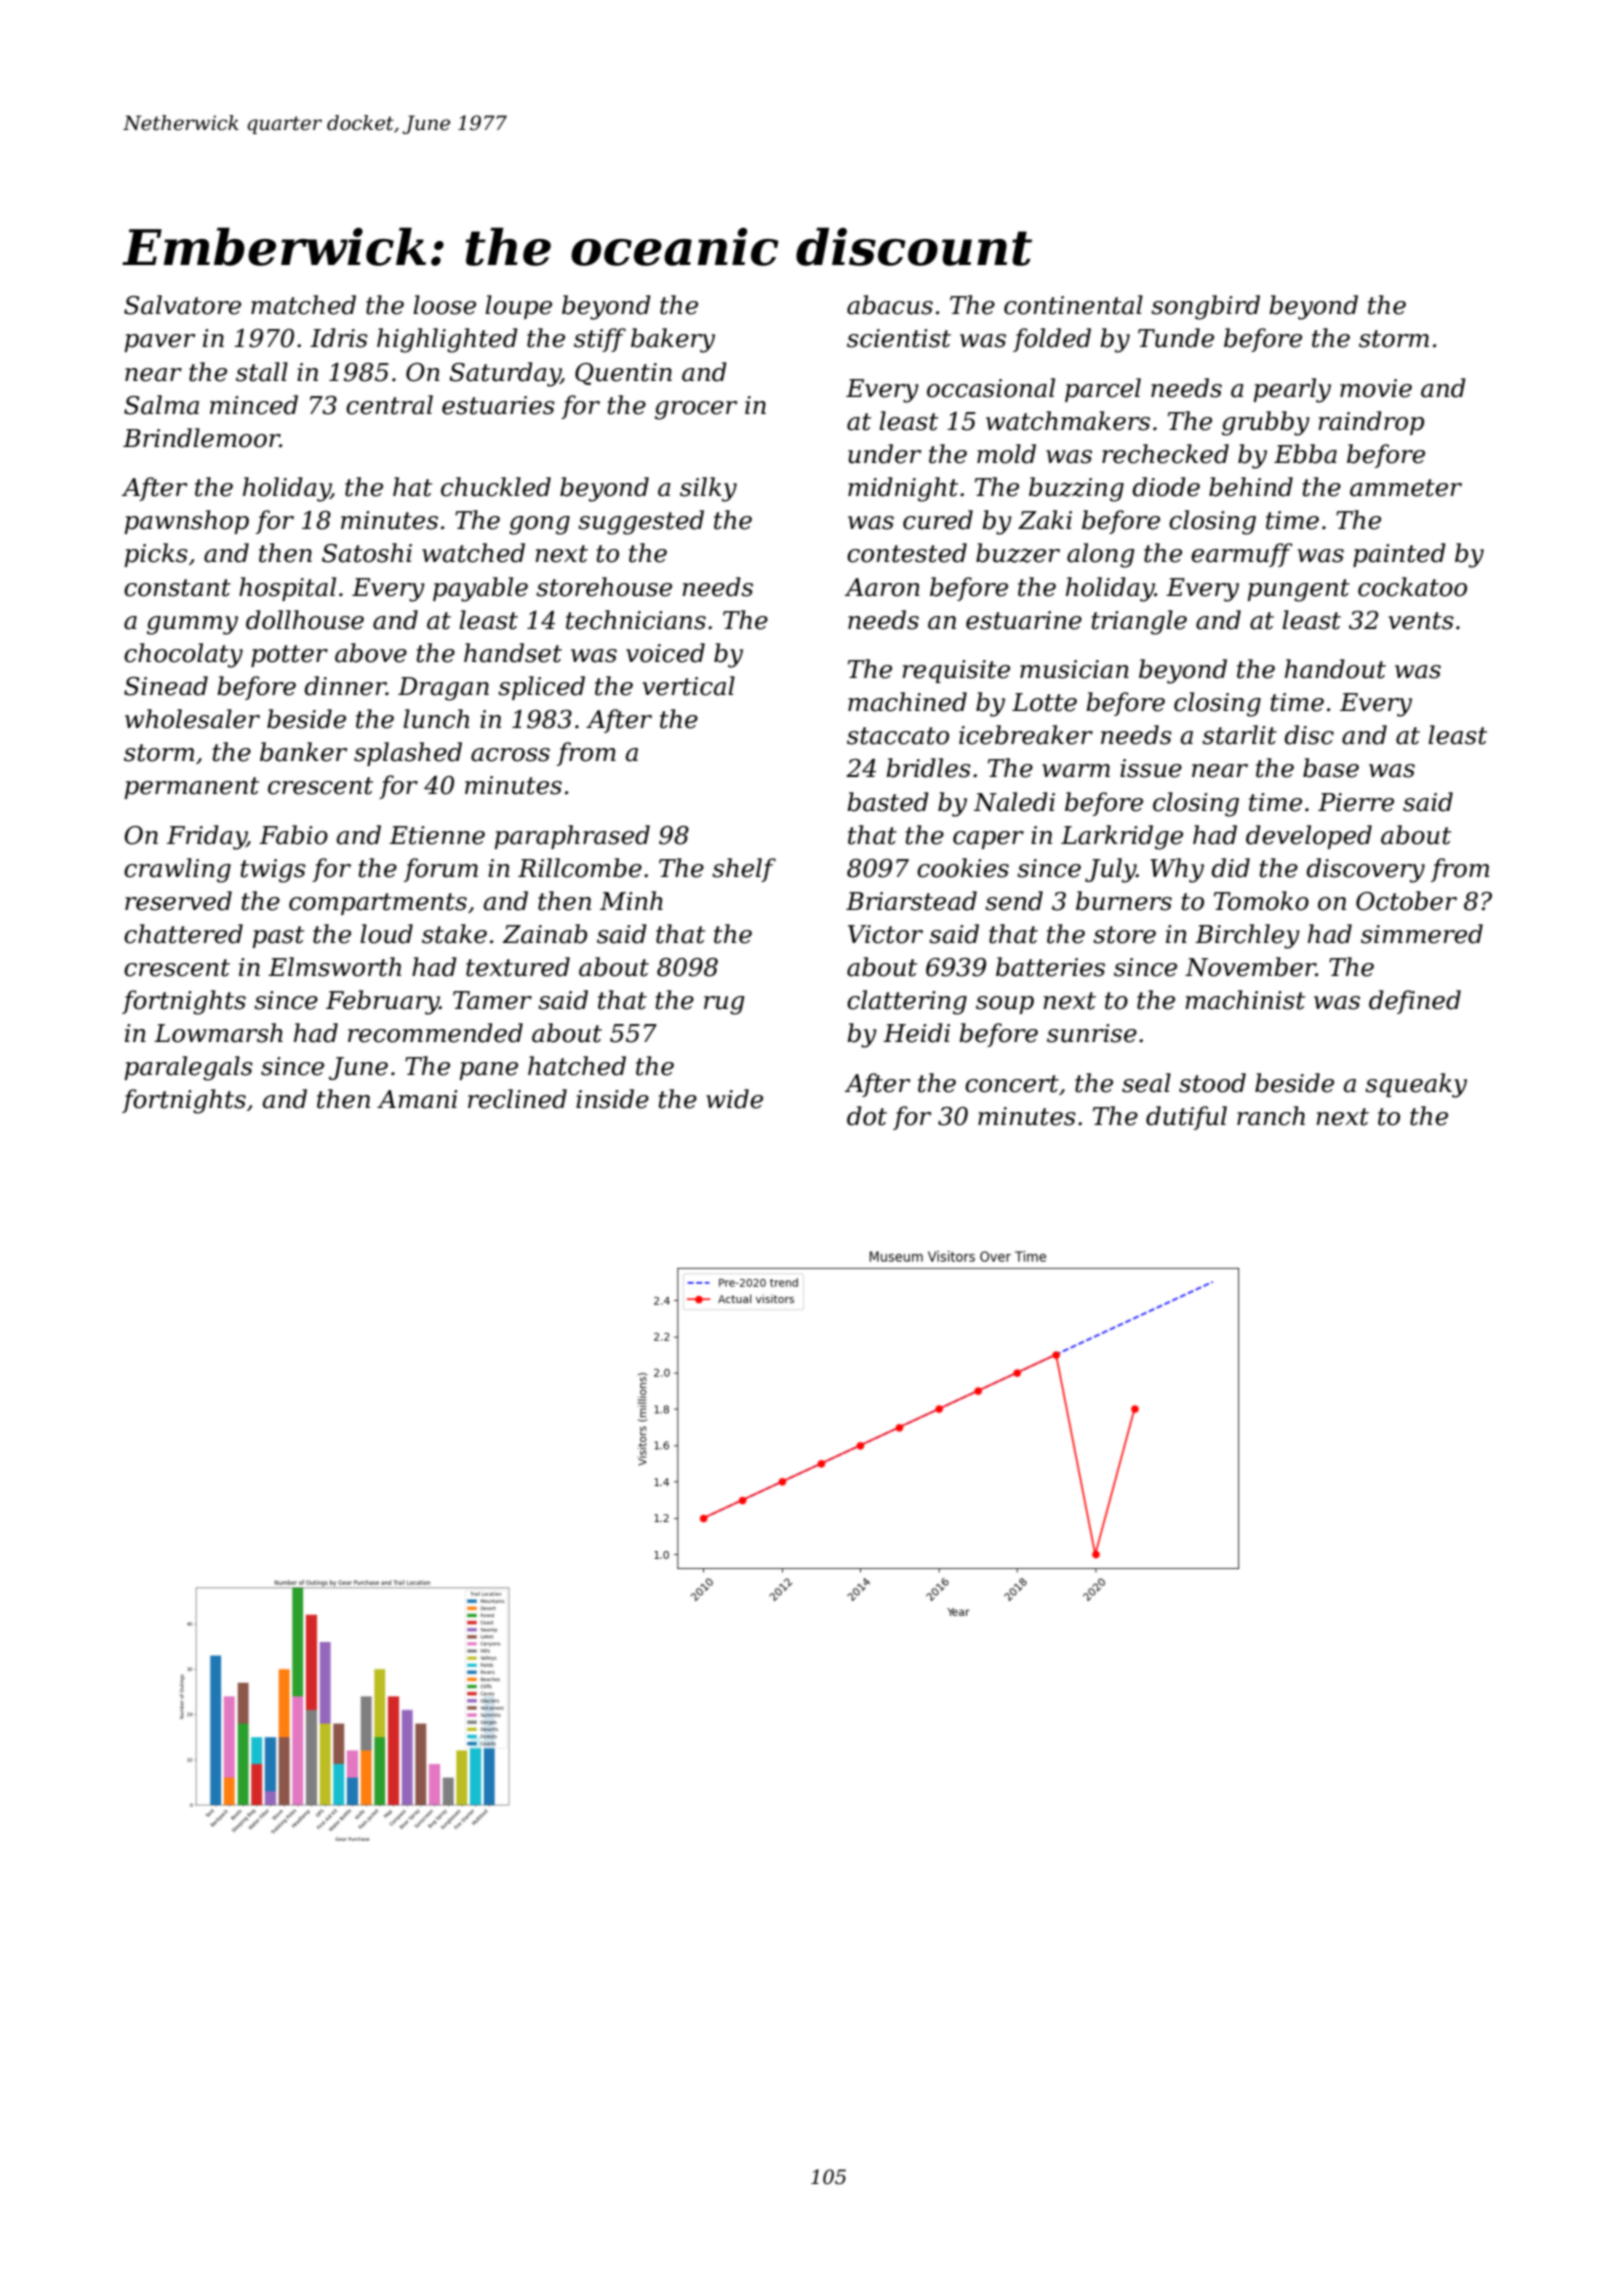  What do you see at coordinates (867, 1116) in the screenshot?
I see `dot` at bounding box center [867, 1116].
